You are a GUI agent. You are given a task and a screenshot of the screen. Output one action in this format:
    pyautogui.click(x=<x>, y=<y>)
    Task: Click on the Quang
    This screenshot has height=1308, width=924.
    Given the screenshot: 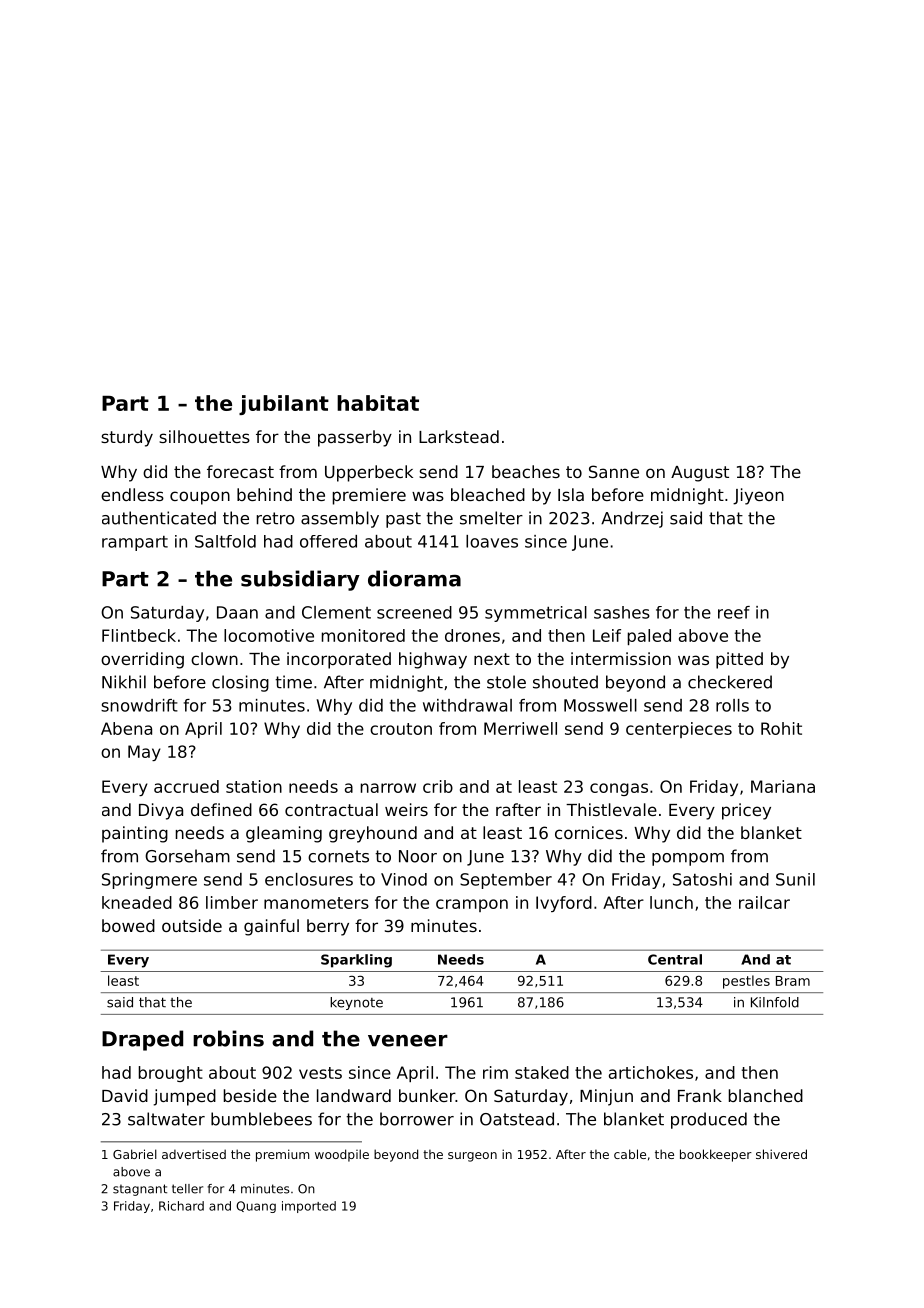 What is the action you would take?
    pyautogui.click(x=256, y=1207)
